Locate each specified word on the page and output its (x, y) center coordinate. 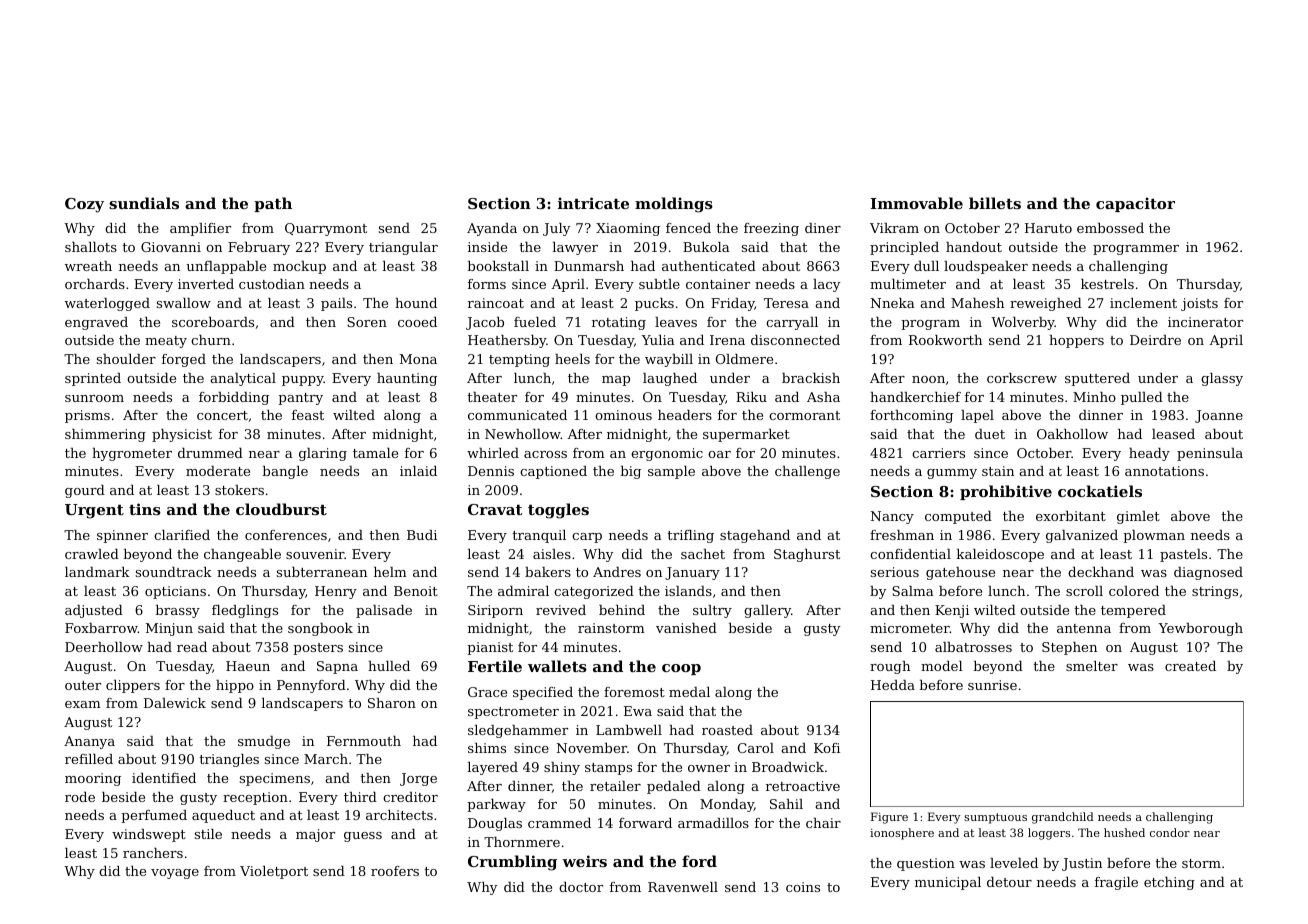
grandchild (1063, 818)
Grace (487, 692)
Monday (727, 805)
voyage (175, 874)
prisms (87, 416)
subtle (659, 284)
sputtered (1097, 379)
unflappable (226, 267)
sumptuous (995, 818)
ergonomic (667, 454)
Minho (1094, 397)
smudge (264, 742)
